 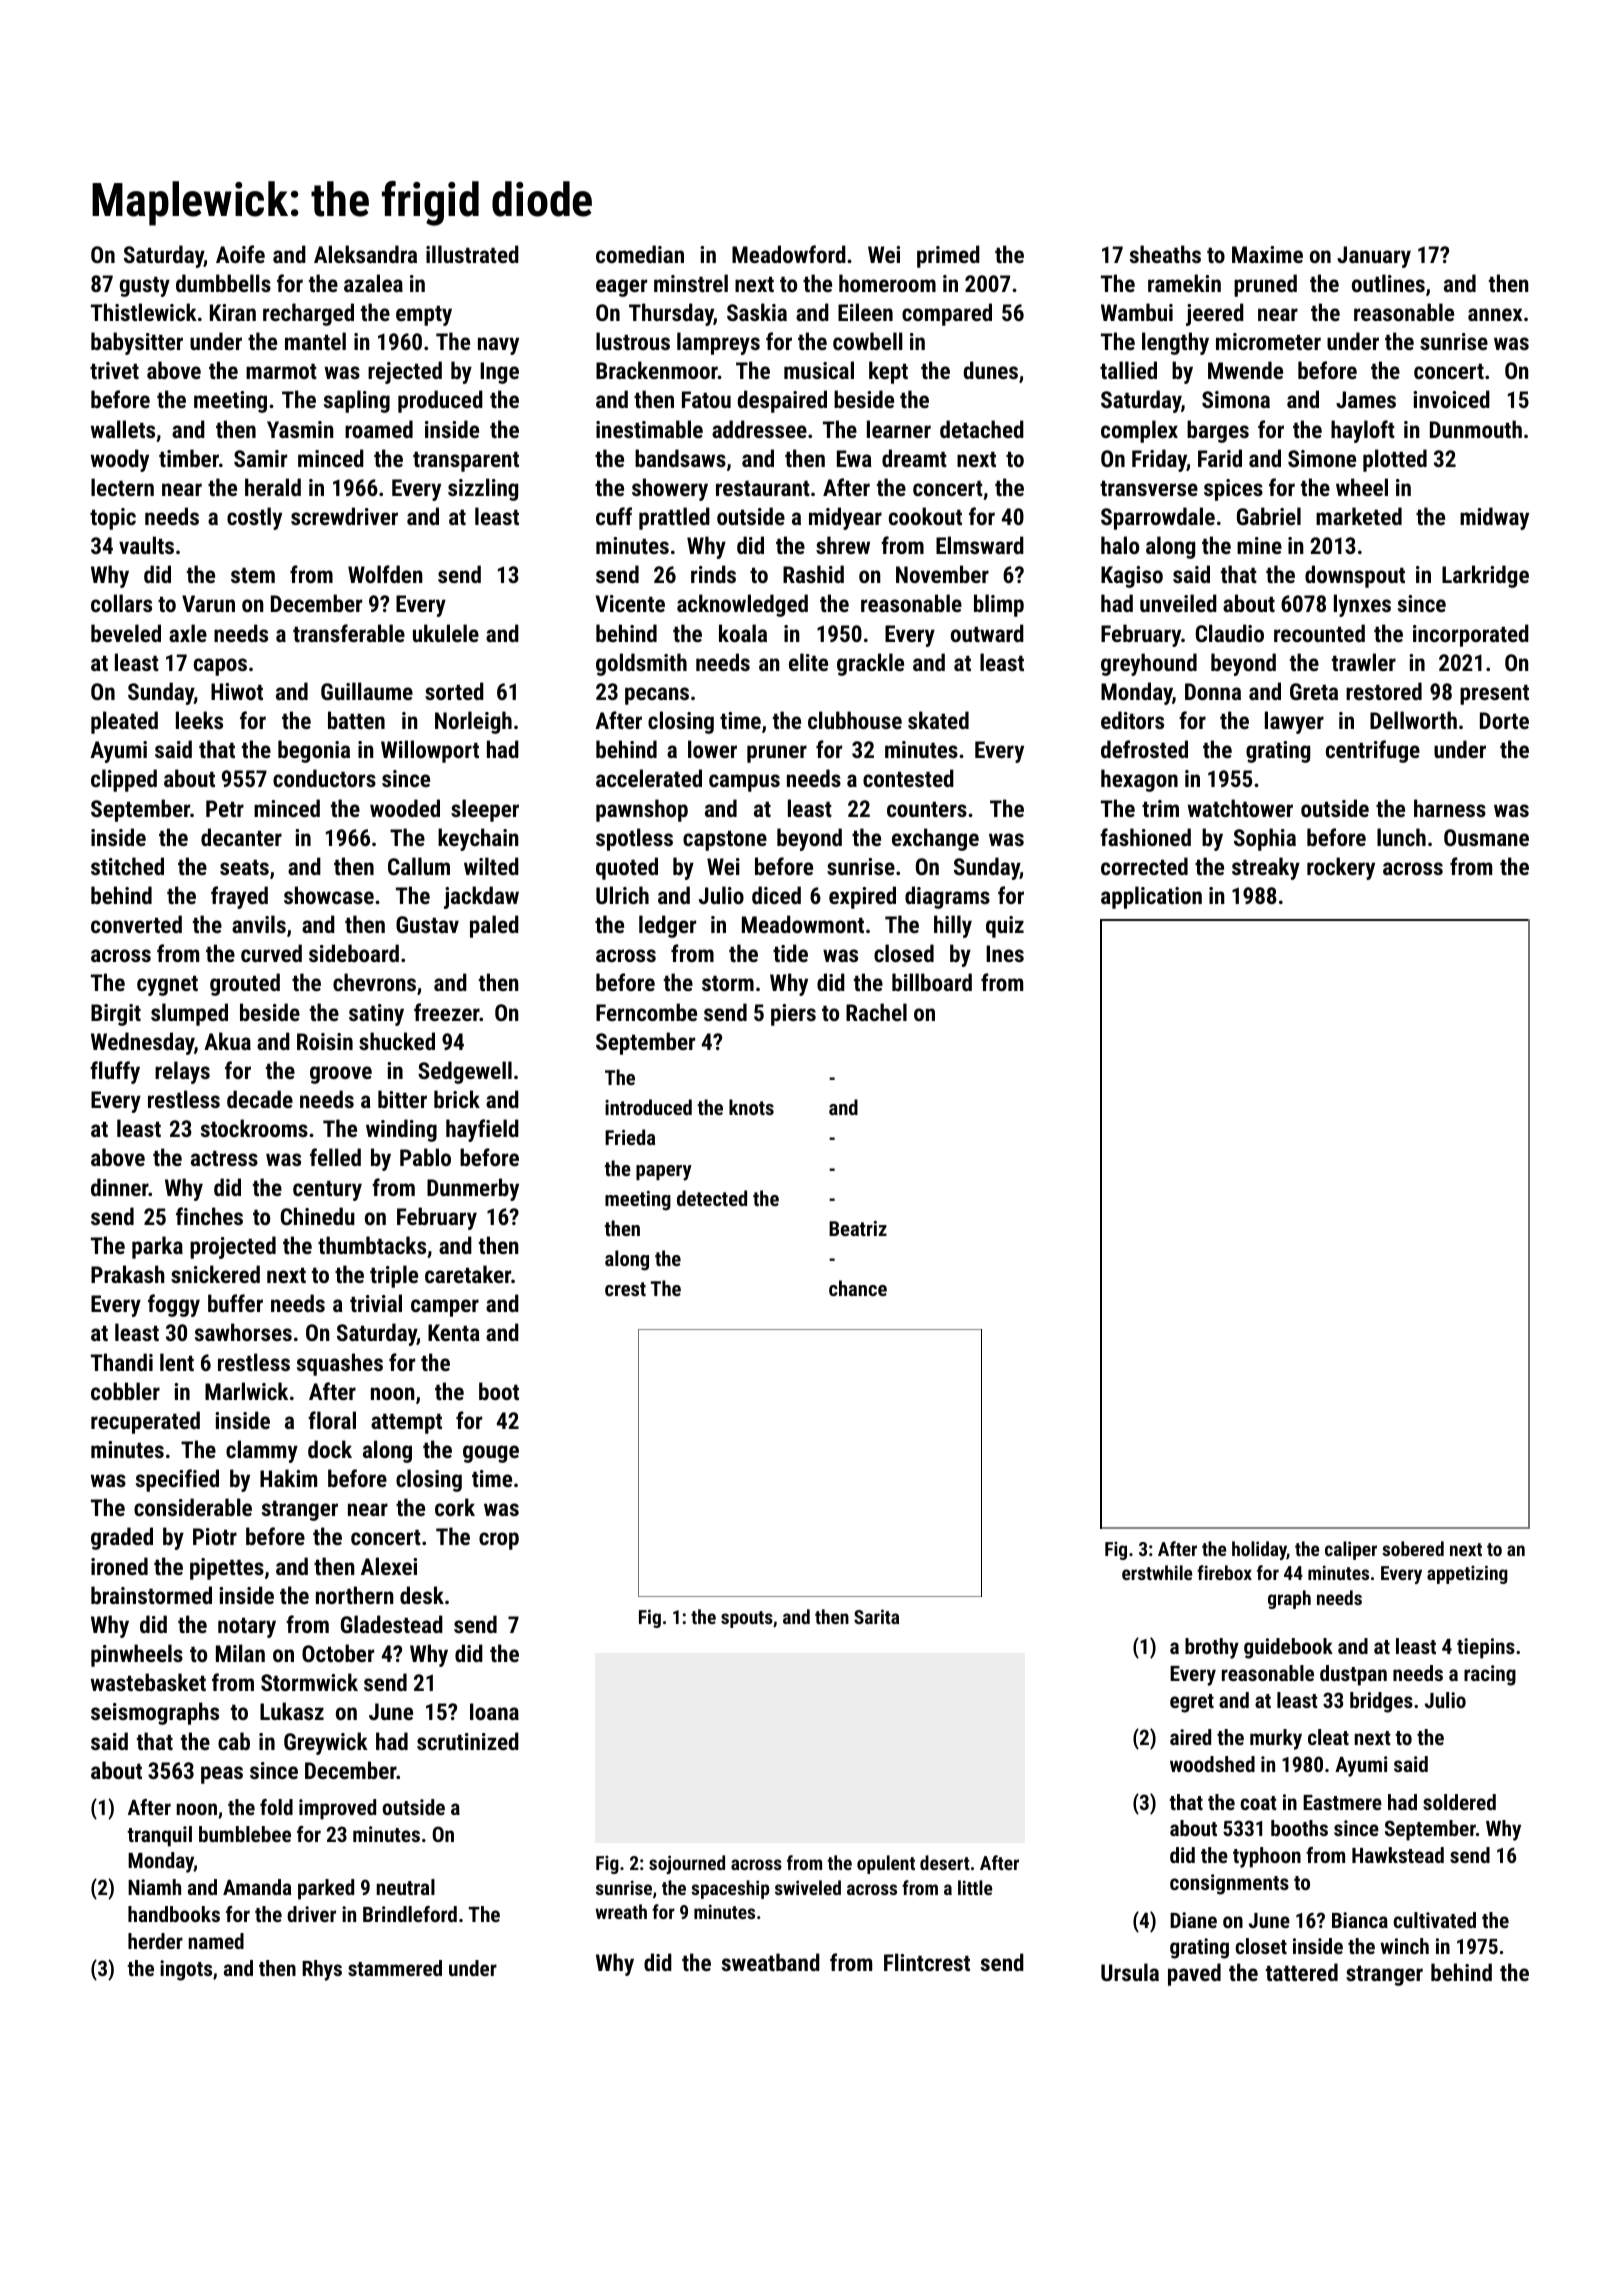 I want to click on January, so click(x=1374, y=257).
